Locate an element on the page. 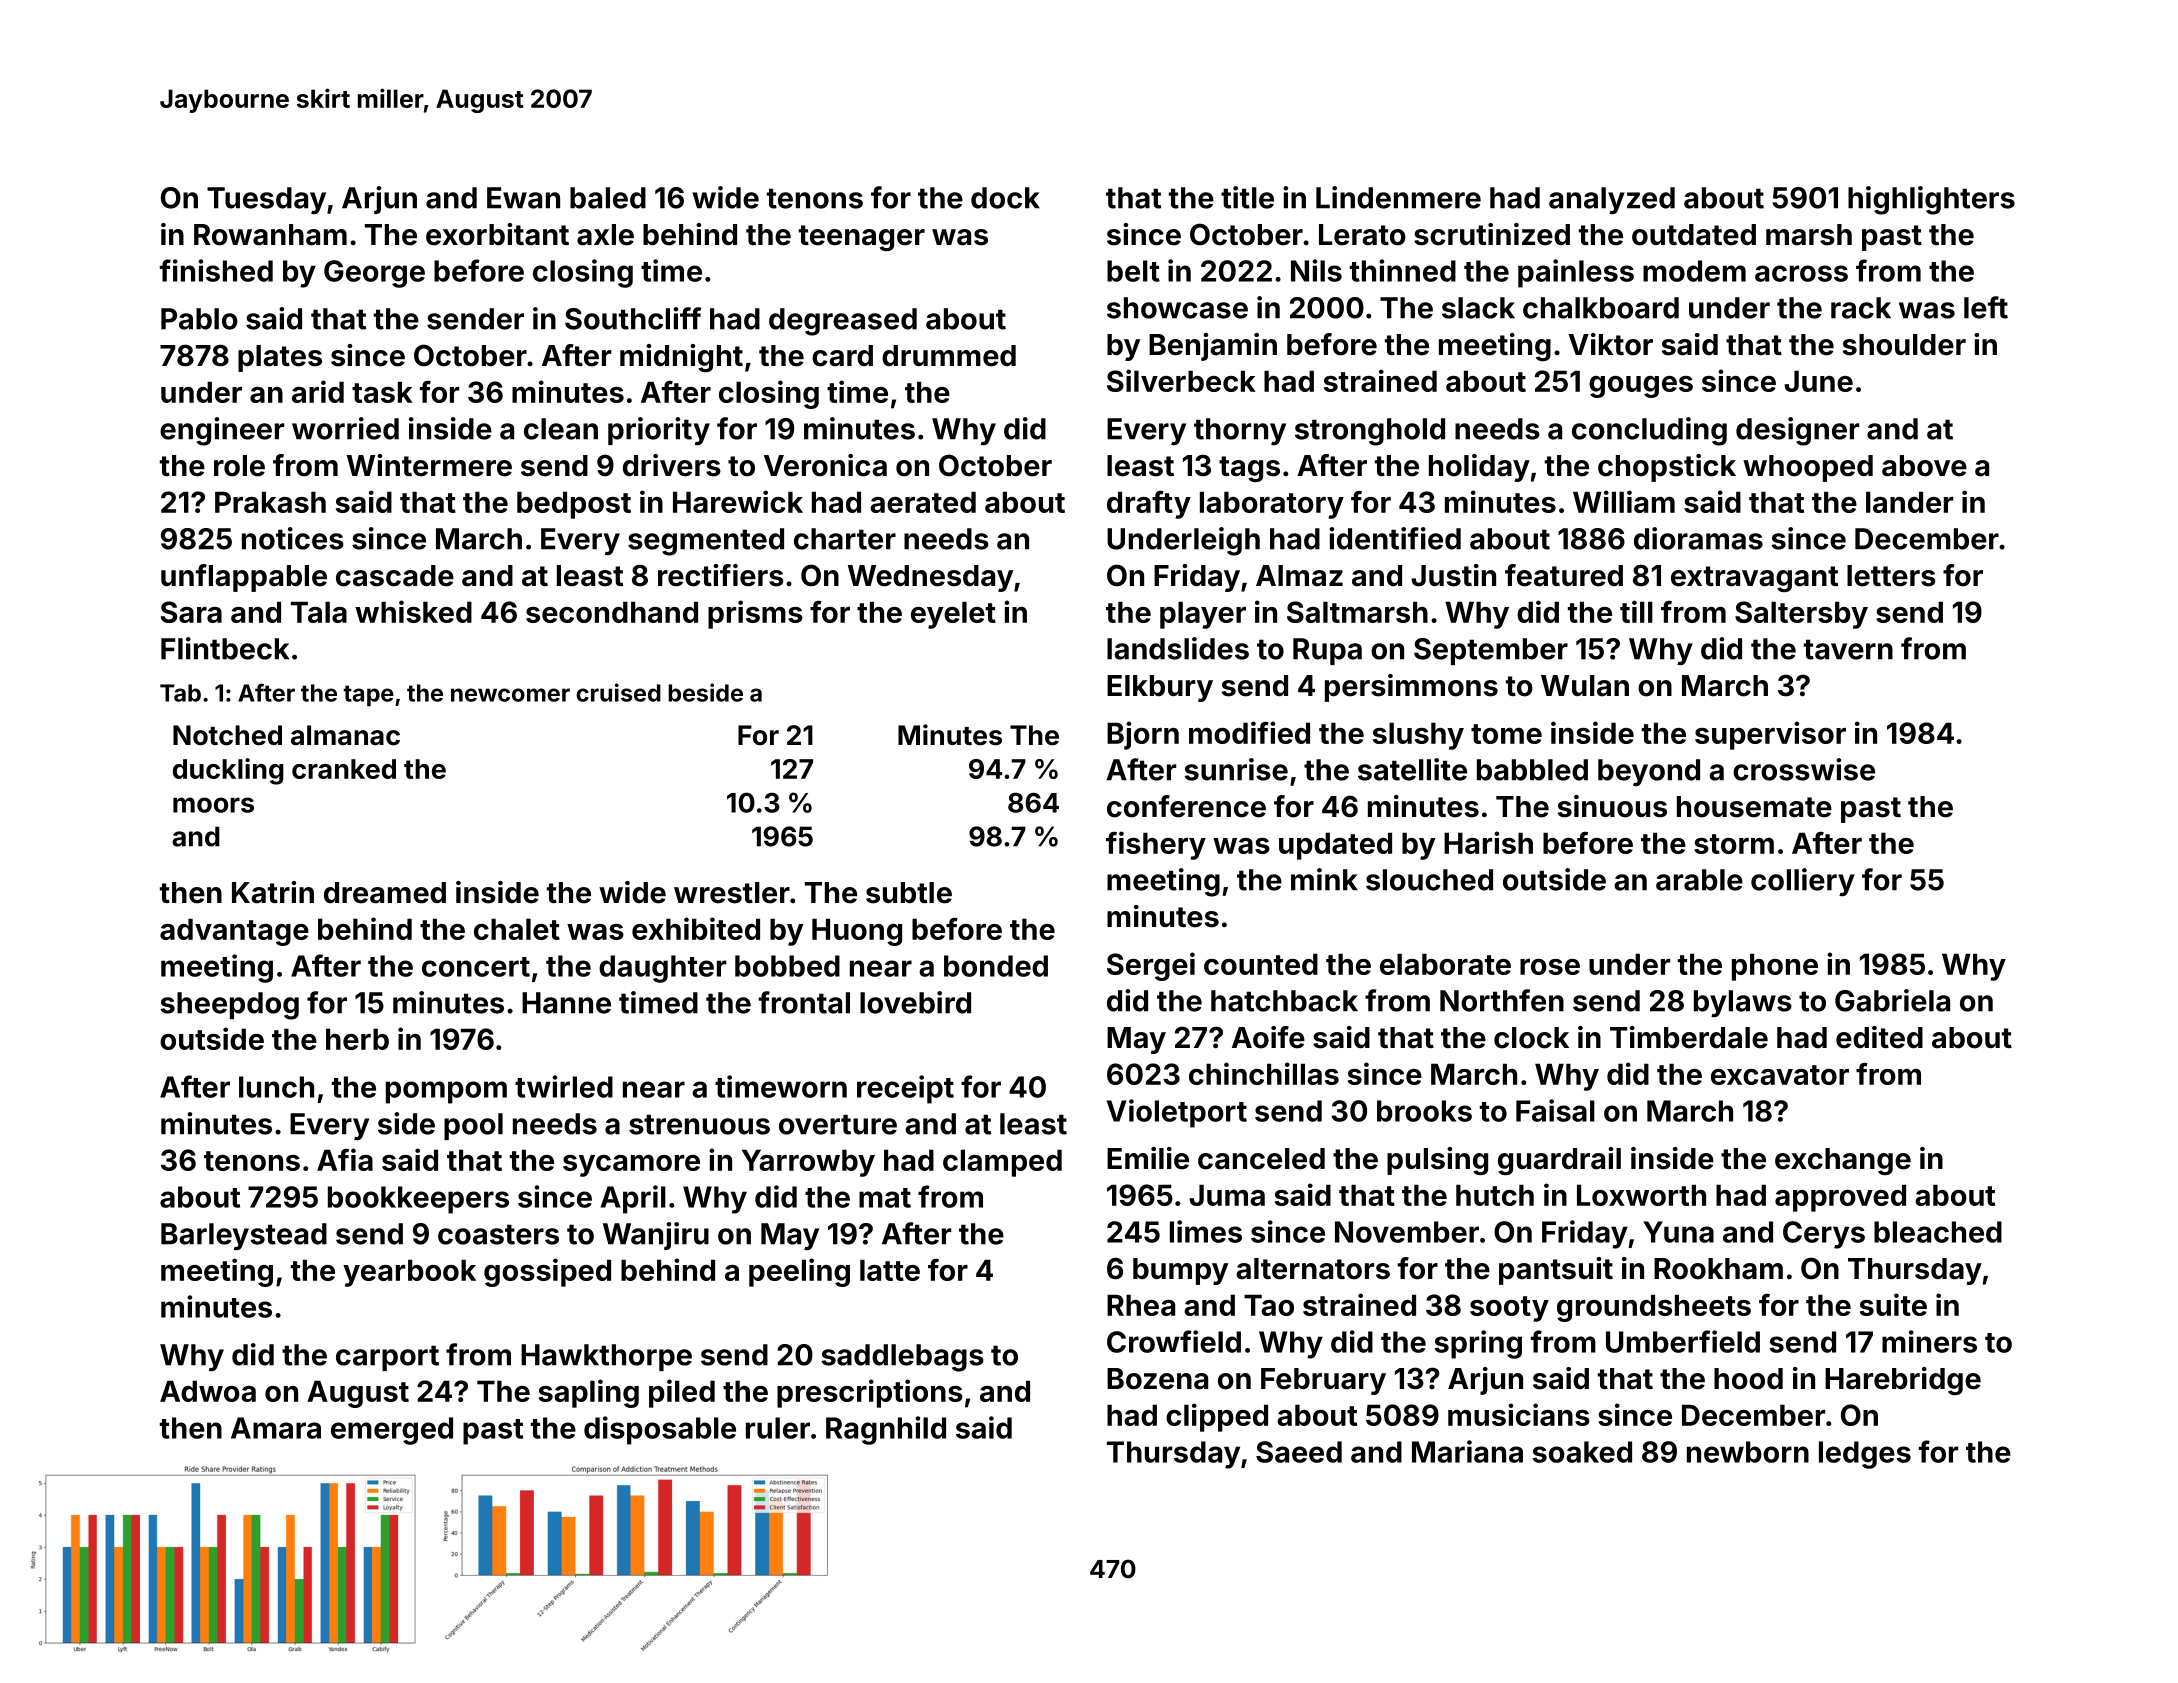 The width and height of the image is (2178, 1683). supervisor is located at coordinates (1770, 735).
